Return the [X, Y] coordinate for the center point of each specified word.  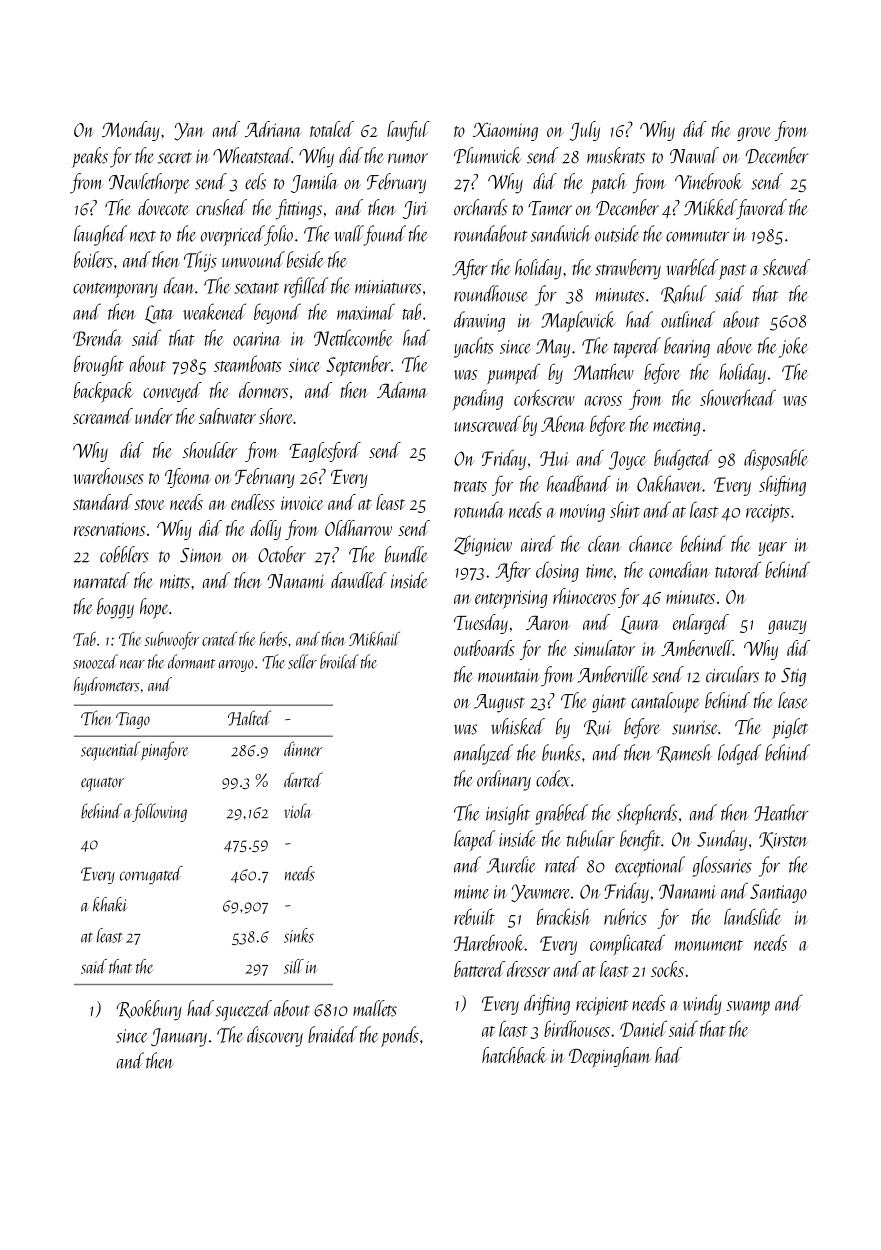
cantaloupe [665, 702]
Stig [793, 677]
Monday [131, 131]
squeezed [243, 1010]
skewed [786, 267]
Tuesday [481, 624]
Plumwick [488, 155]
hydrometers [107, 686]
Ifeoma [188, 478]
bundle [406, 554]
